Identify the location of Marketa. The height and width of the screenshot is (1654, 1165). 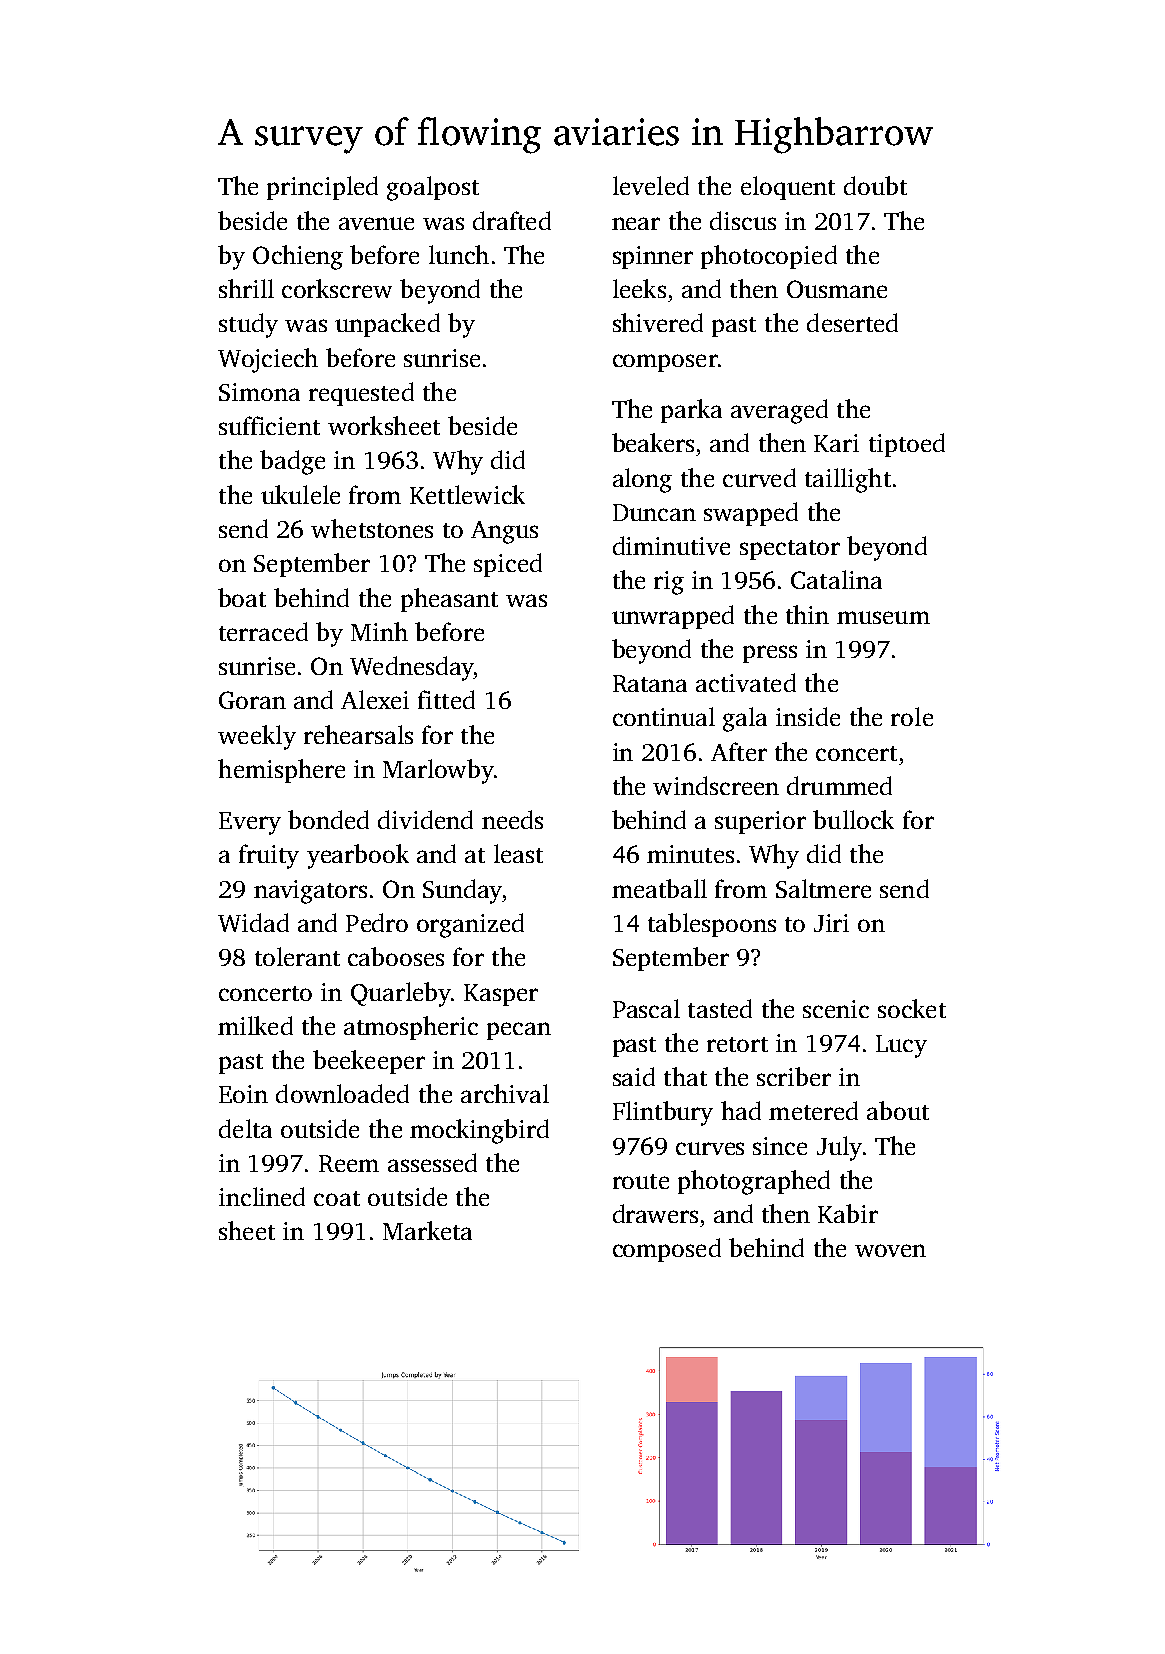
(427, 1230).
